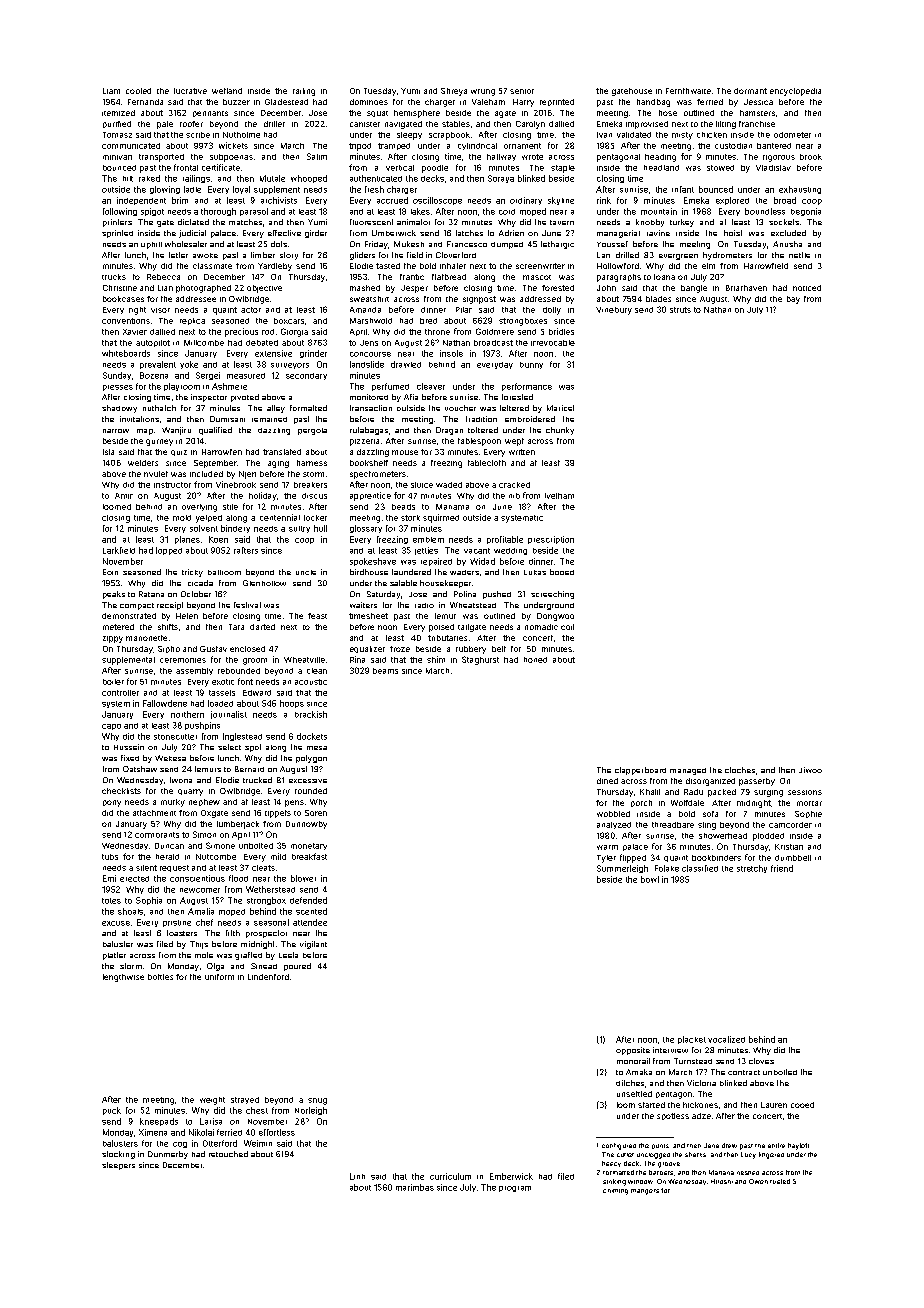  What do you see at coordinates (311, 911) in the document?
I see `scented` at bounding box center [311, 911].
